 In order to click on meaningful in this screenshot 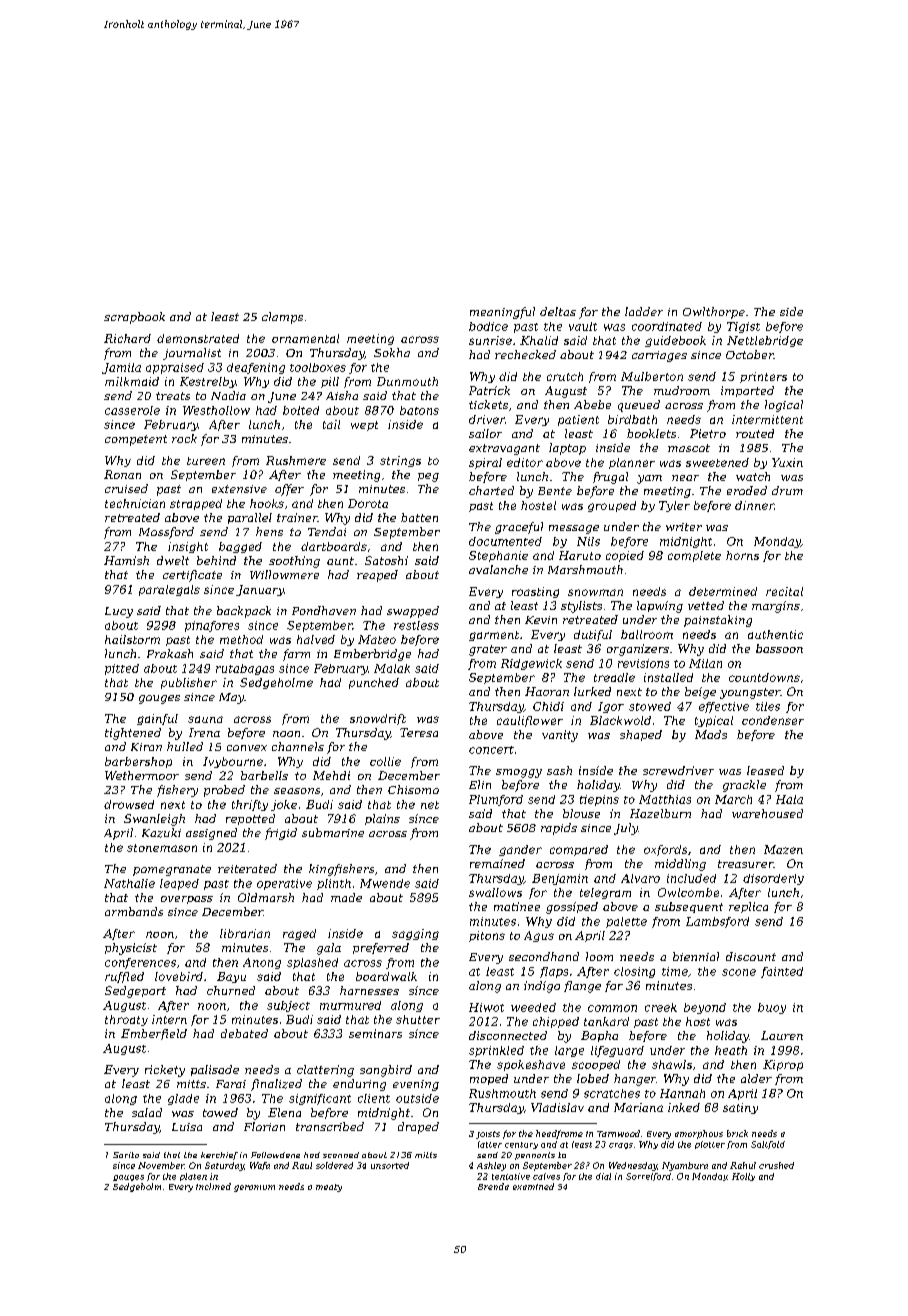, I will do `click(502, 313)`.
